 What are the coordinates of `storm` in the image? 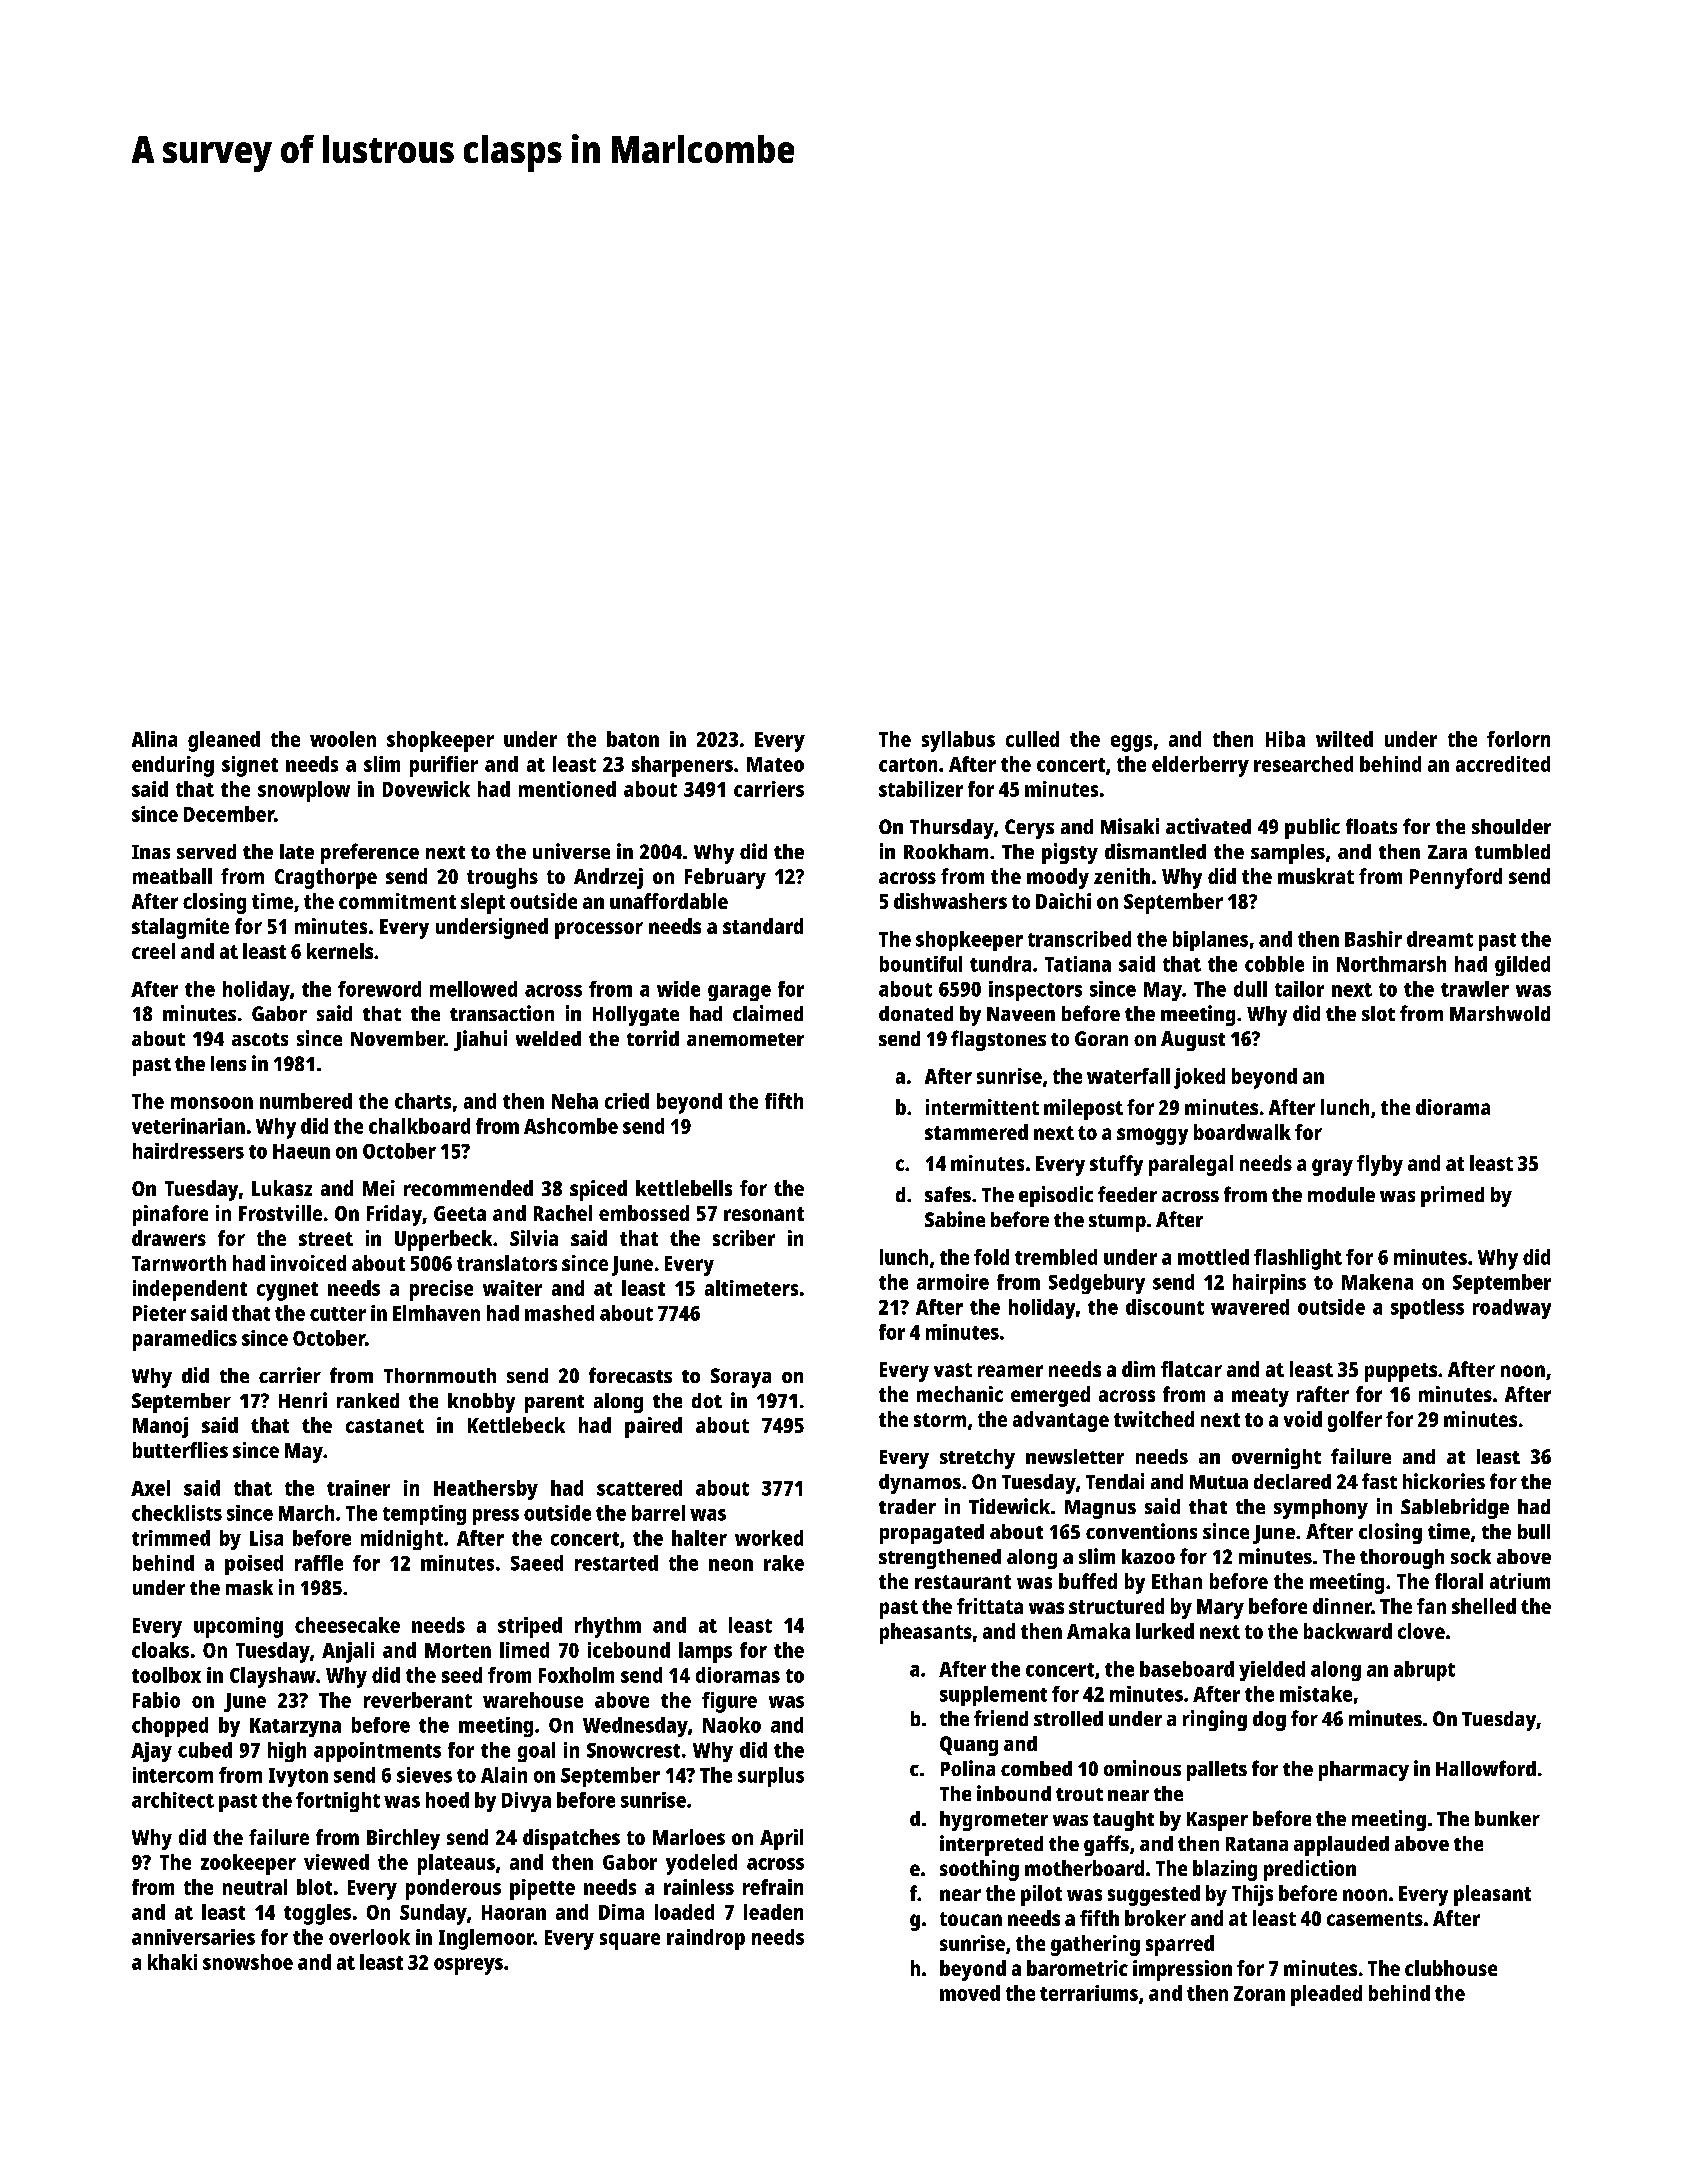 It's located at (940, 1420).
